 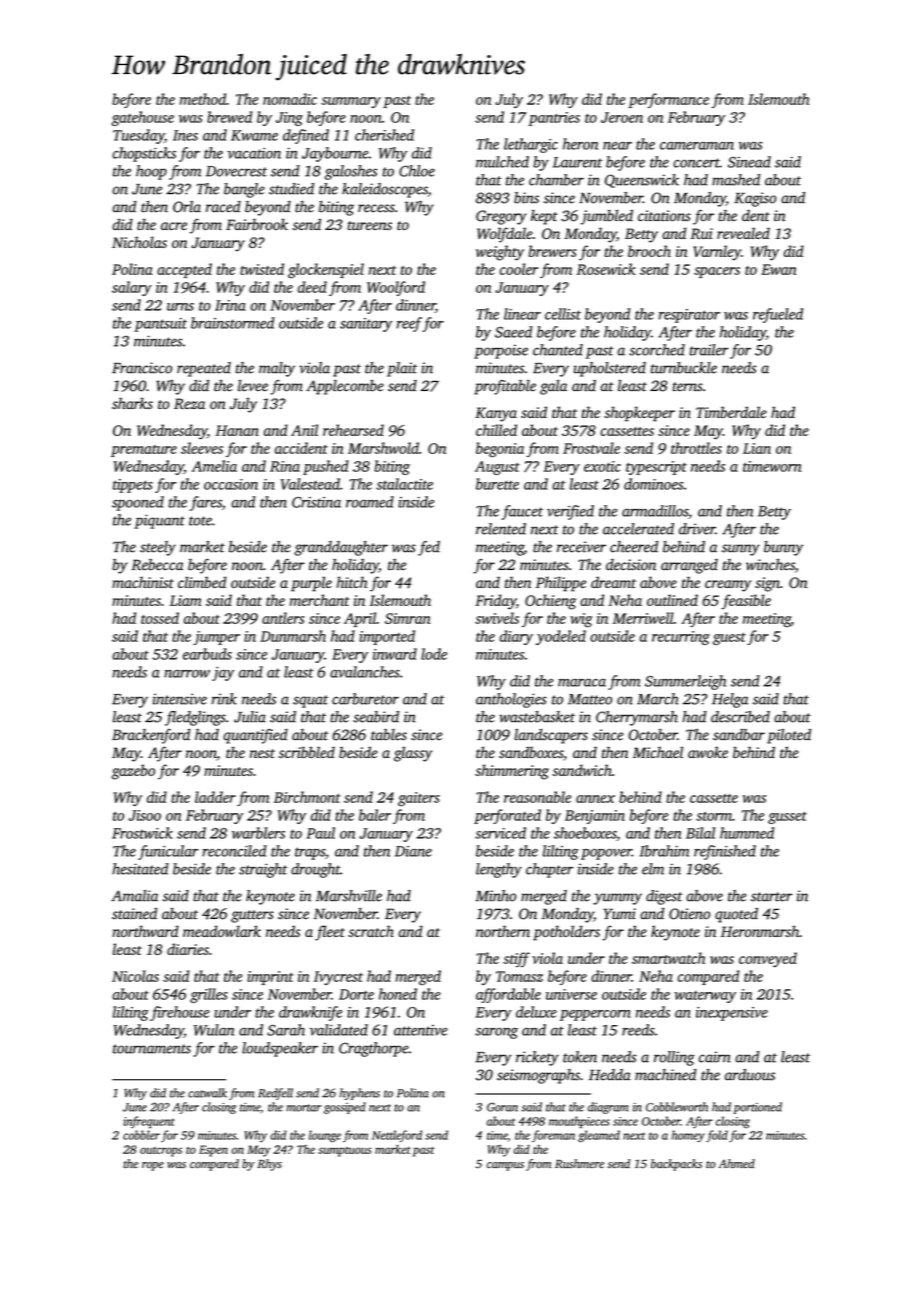 I want to click on Rhys, so click(x=269, y=1165).
